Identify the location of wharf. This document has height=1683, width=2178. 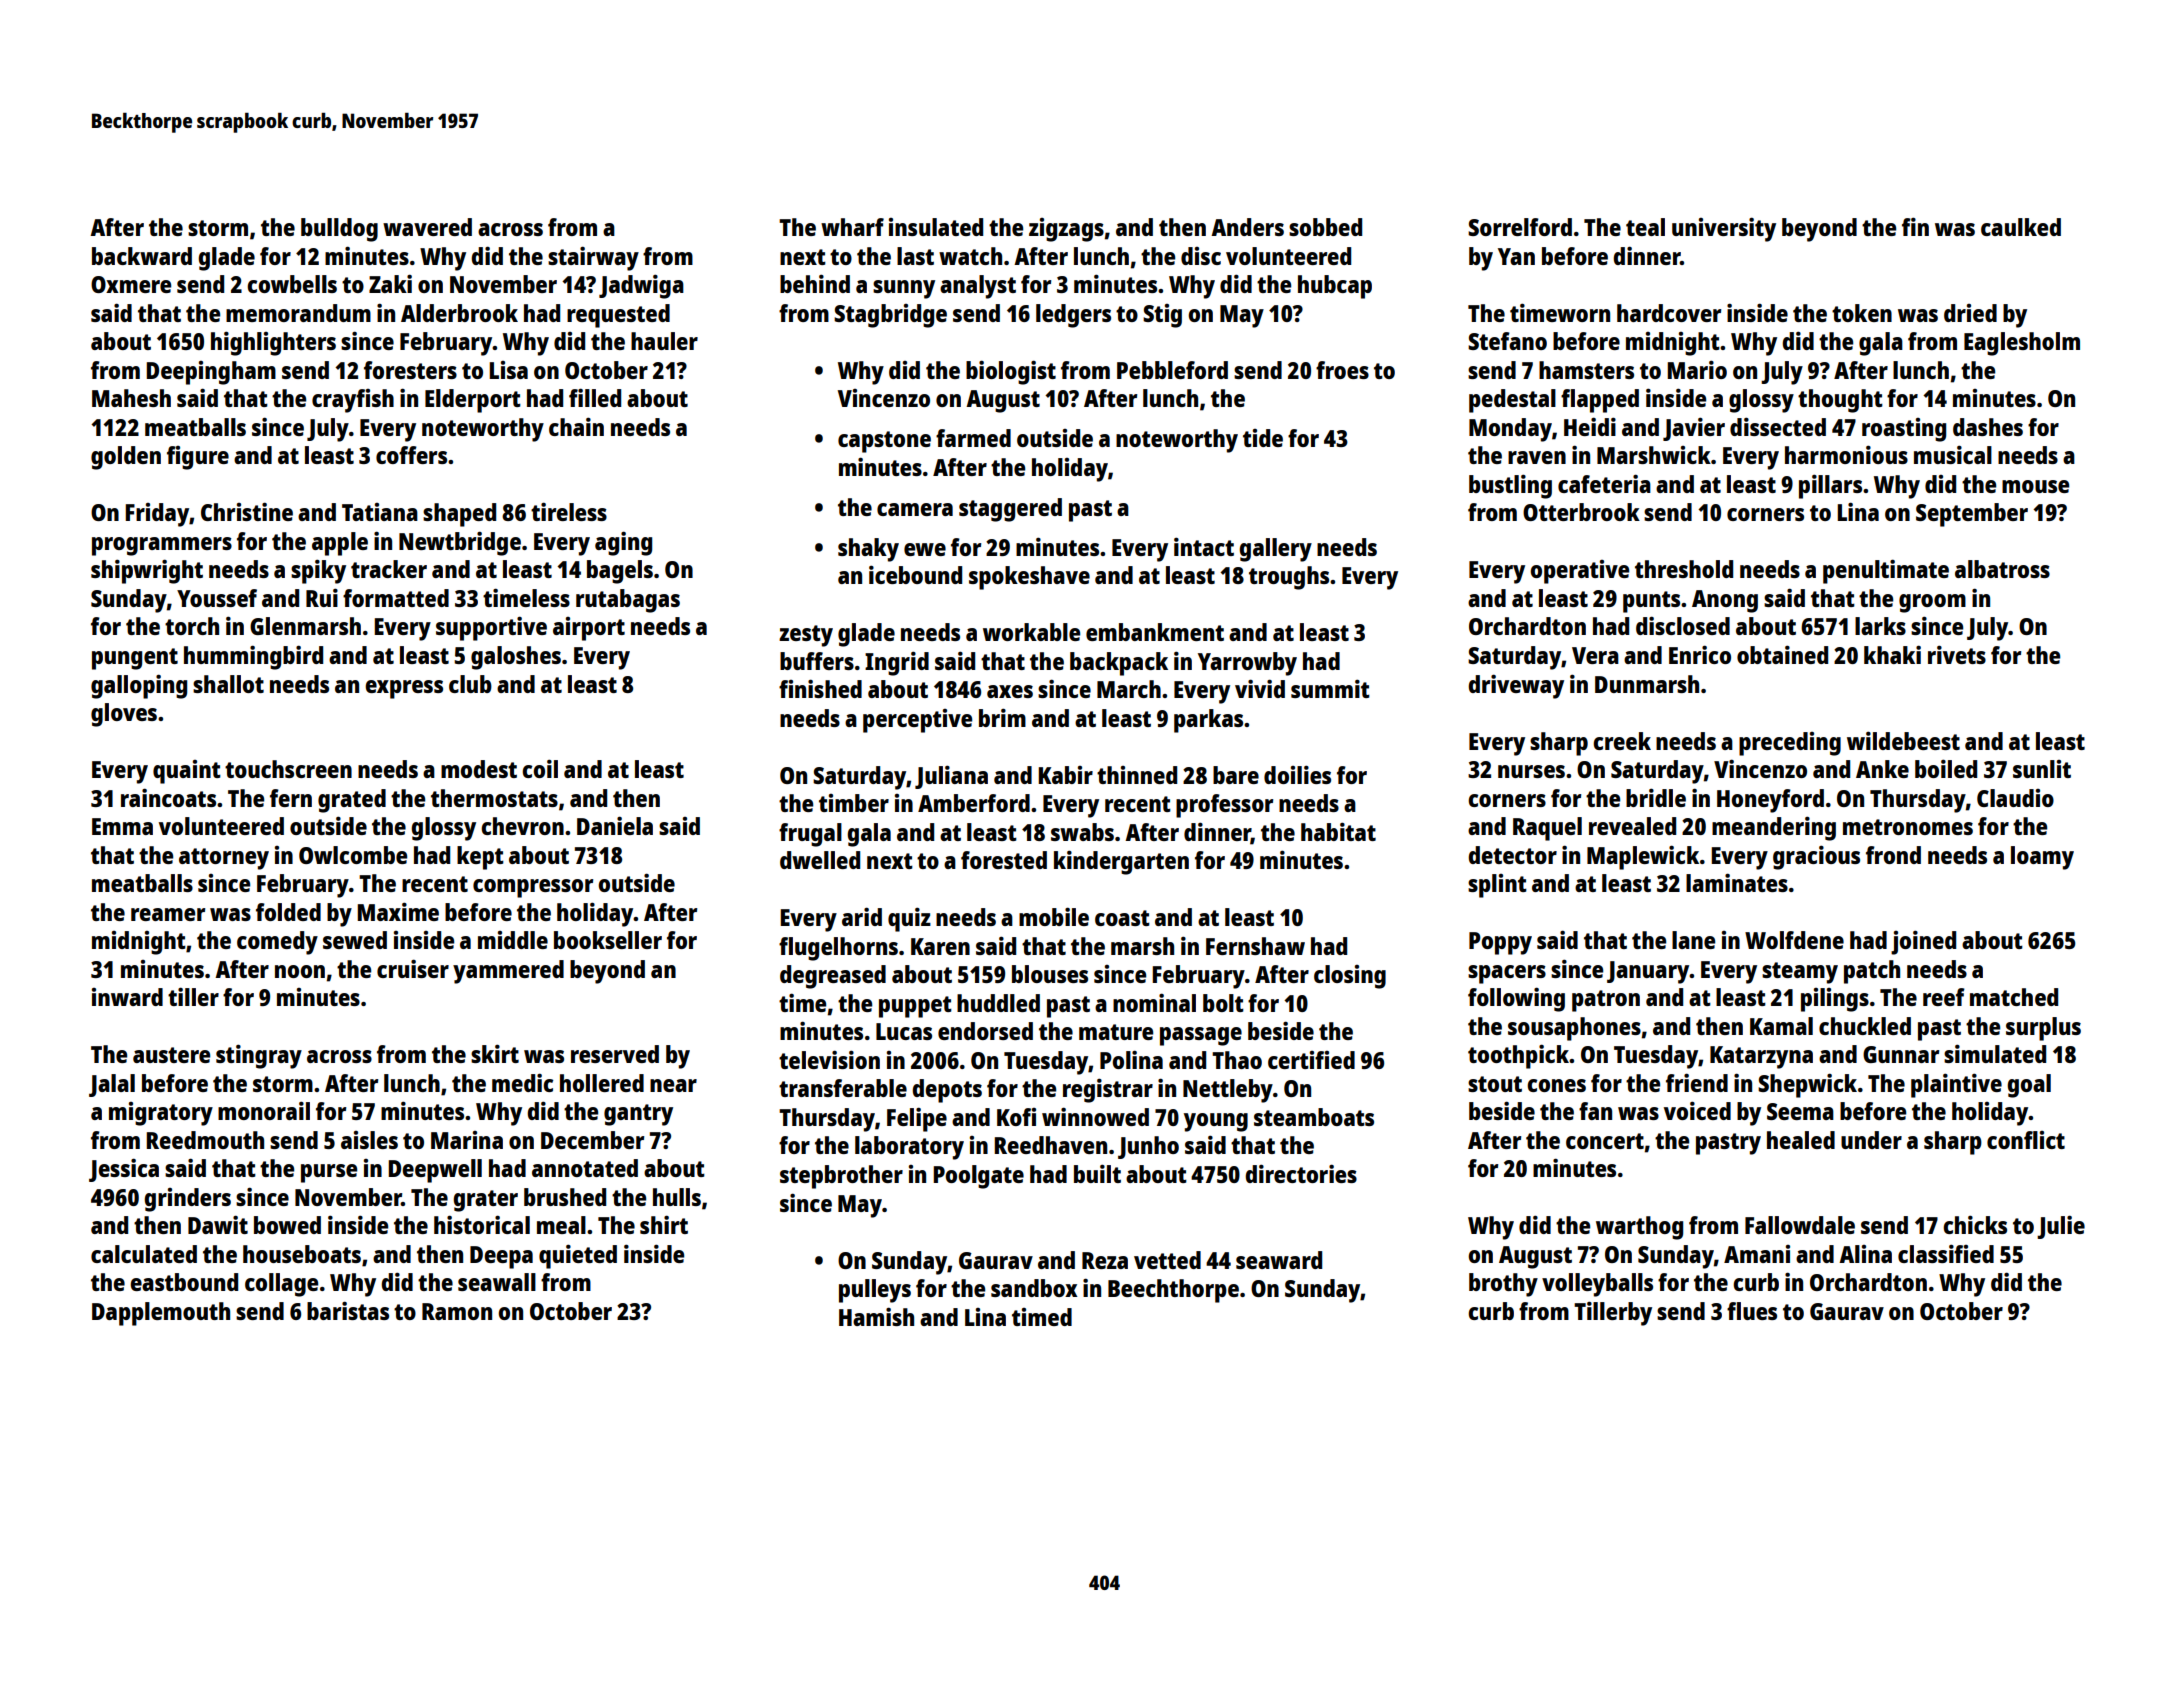
(852, 227).
